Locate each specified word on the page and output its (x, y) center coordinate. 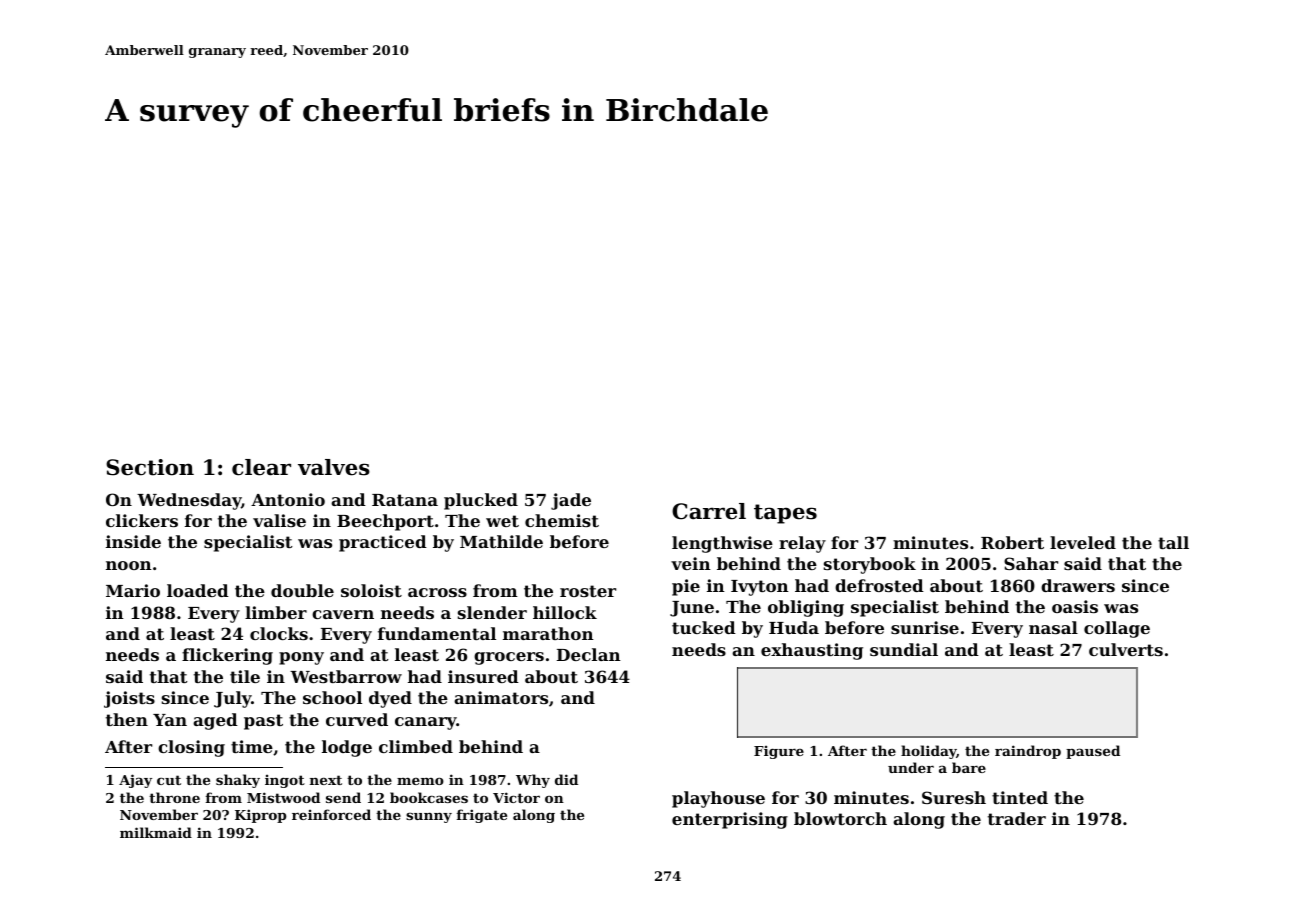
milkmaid (156, 832)
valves (334, 467)
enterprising (730, 820)
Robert (1012, 542)
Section (150, 467)
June (692, 609)
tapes (785, 514)
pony (301, 658)
